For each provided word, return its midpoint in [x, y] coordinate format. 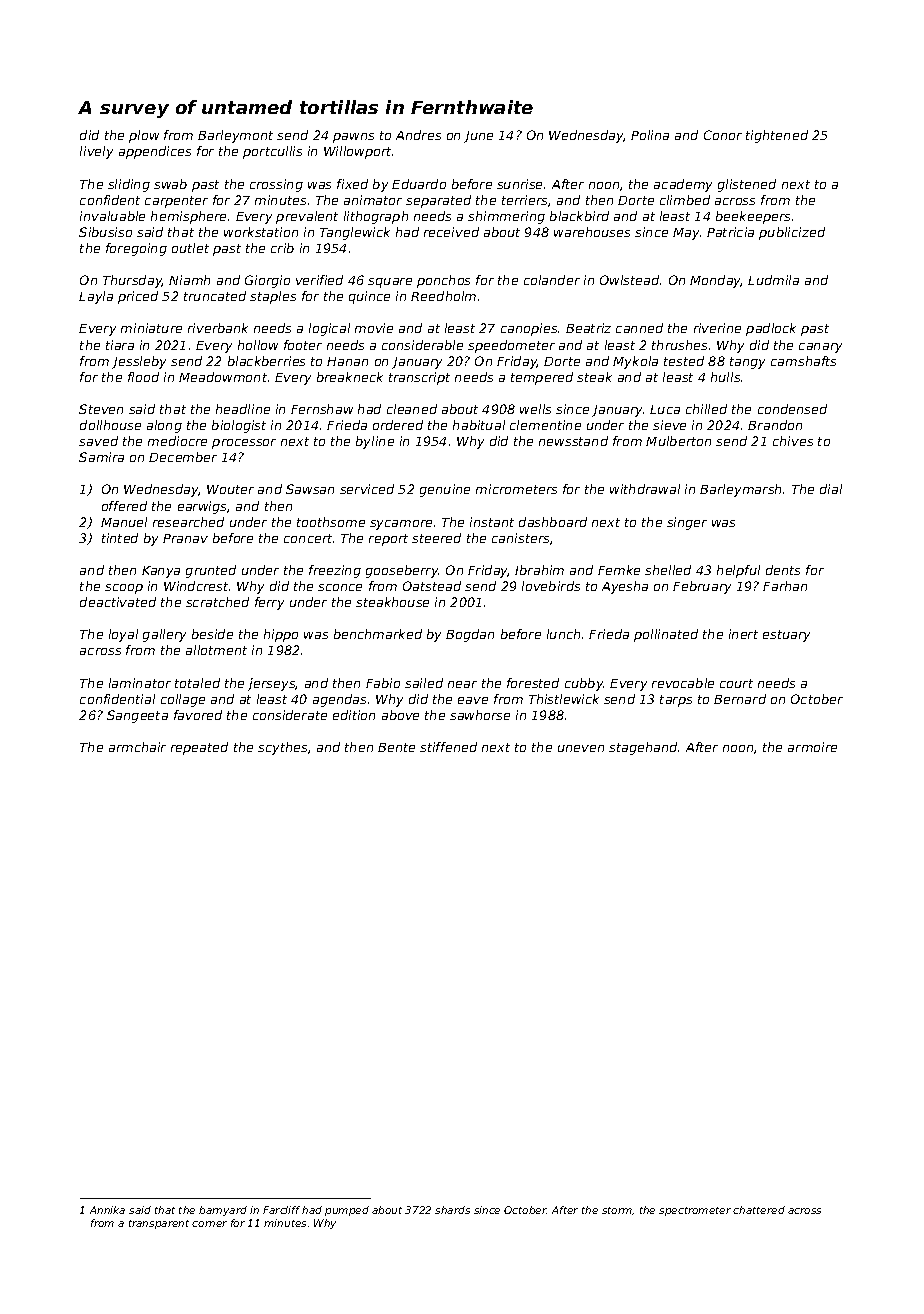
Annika [107, 1210]
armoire [812, 747]
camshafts [803, 361]
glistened [747, 185]
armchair [137, 747]
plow [144, 136]
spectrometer [695, 1211]
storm [617, 1210]
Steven [101, 409]
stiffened [448, 747]
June [478, 137]
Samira [101, 457]
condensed [792, 409]
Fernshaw [322, 409]
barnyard [223, 1211]
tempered [542, 378]
